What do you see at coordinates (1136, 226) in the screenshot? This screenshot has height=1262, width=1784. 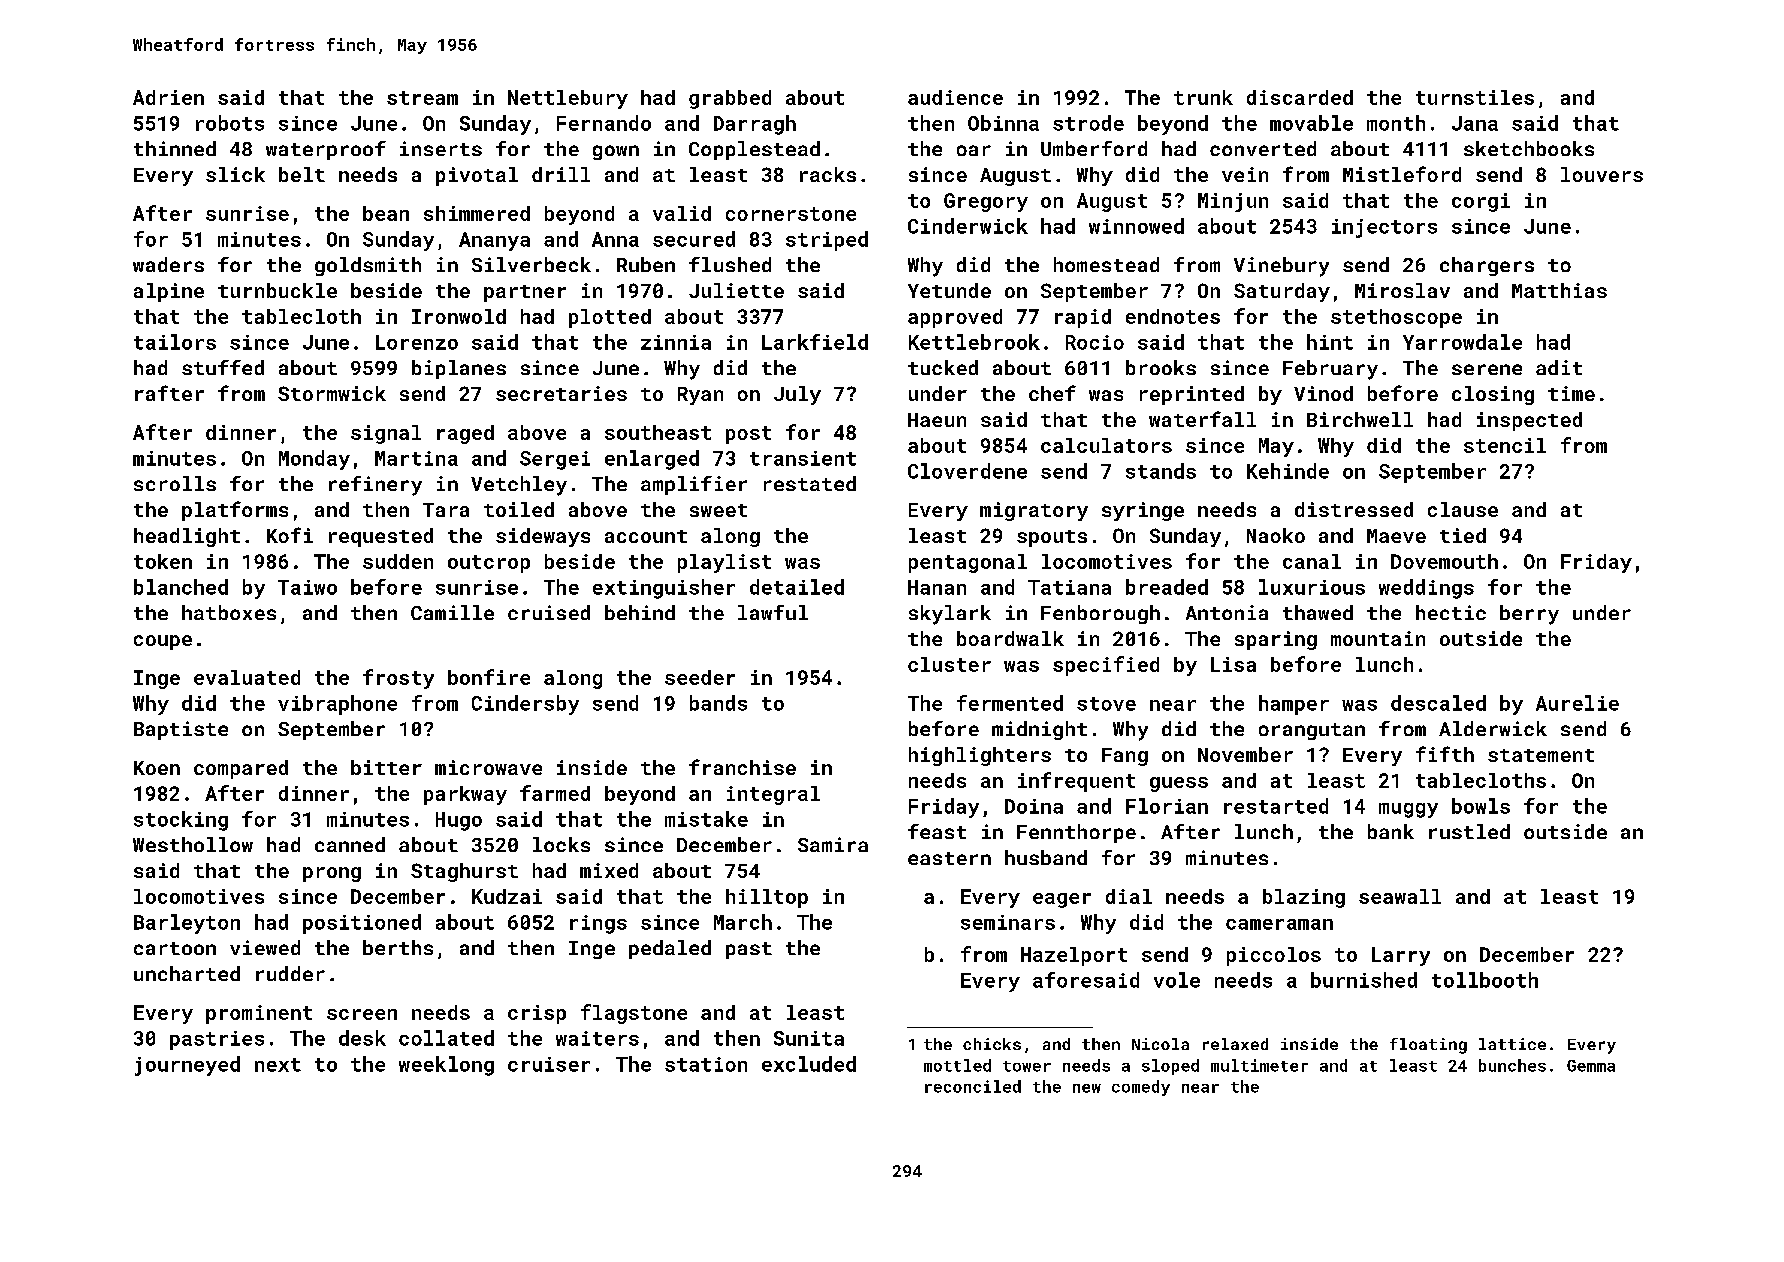 I see `winnowed` at bounding box center [1136, 226].
